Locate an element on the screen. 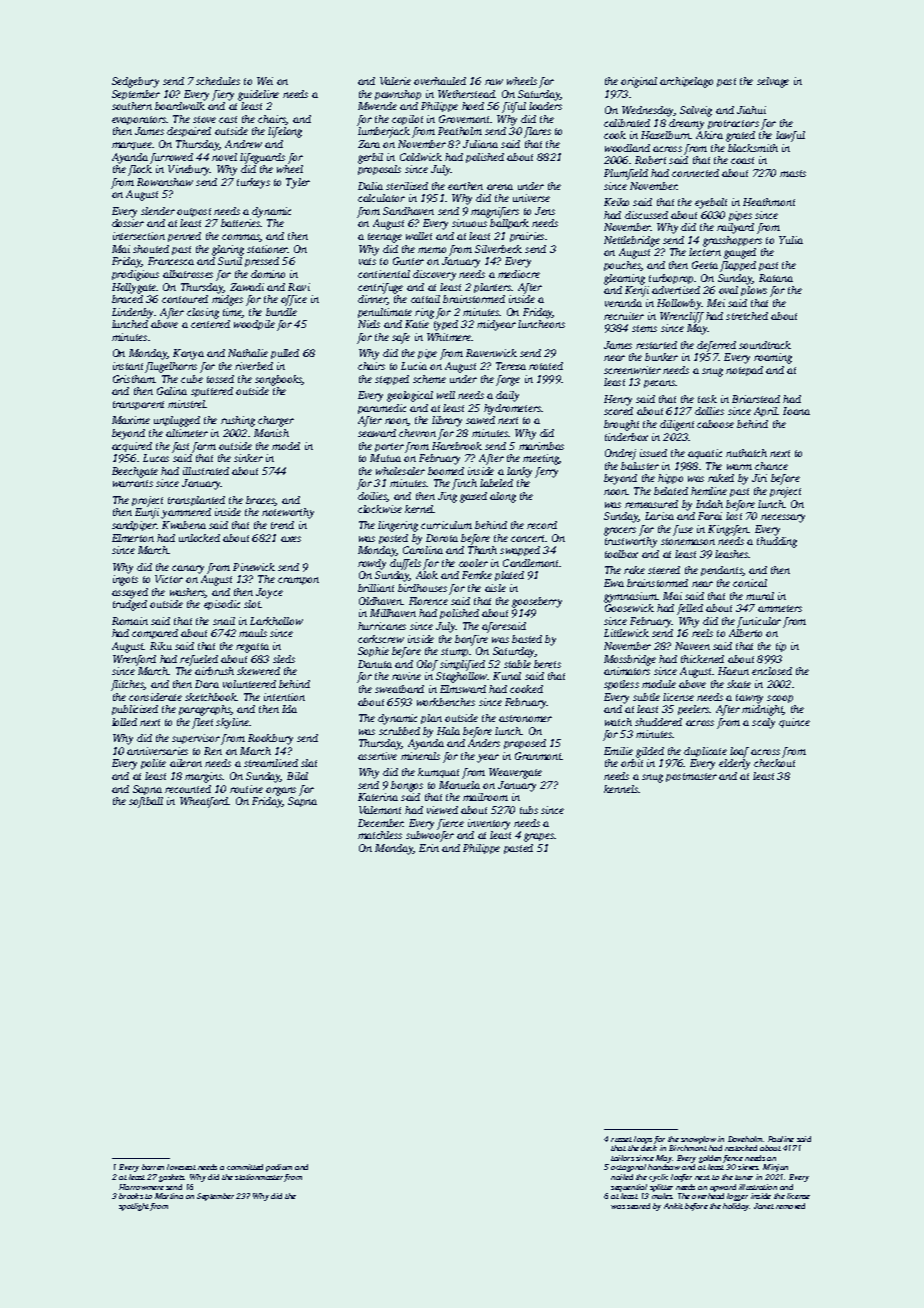  matchless is located at coordinates (380, 835).
